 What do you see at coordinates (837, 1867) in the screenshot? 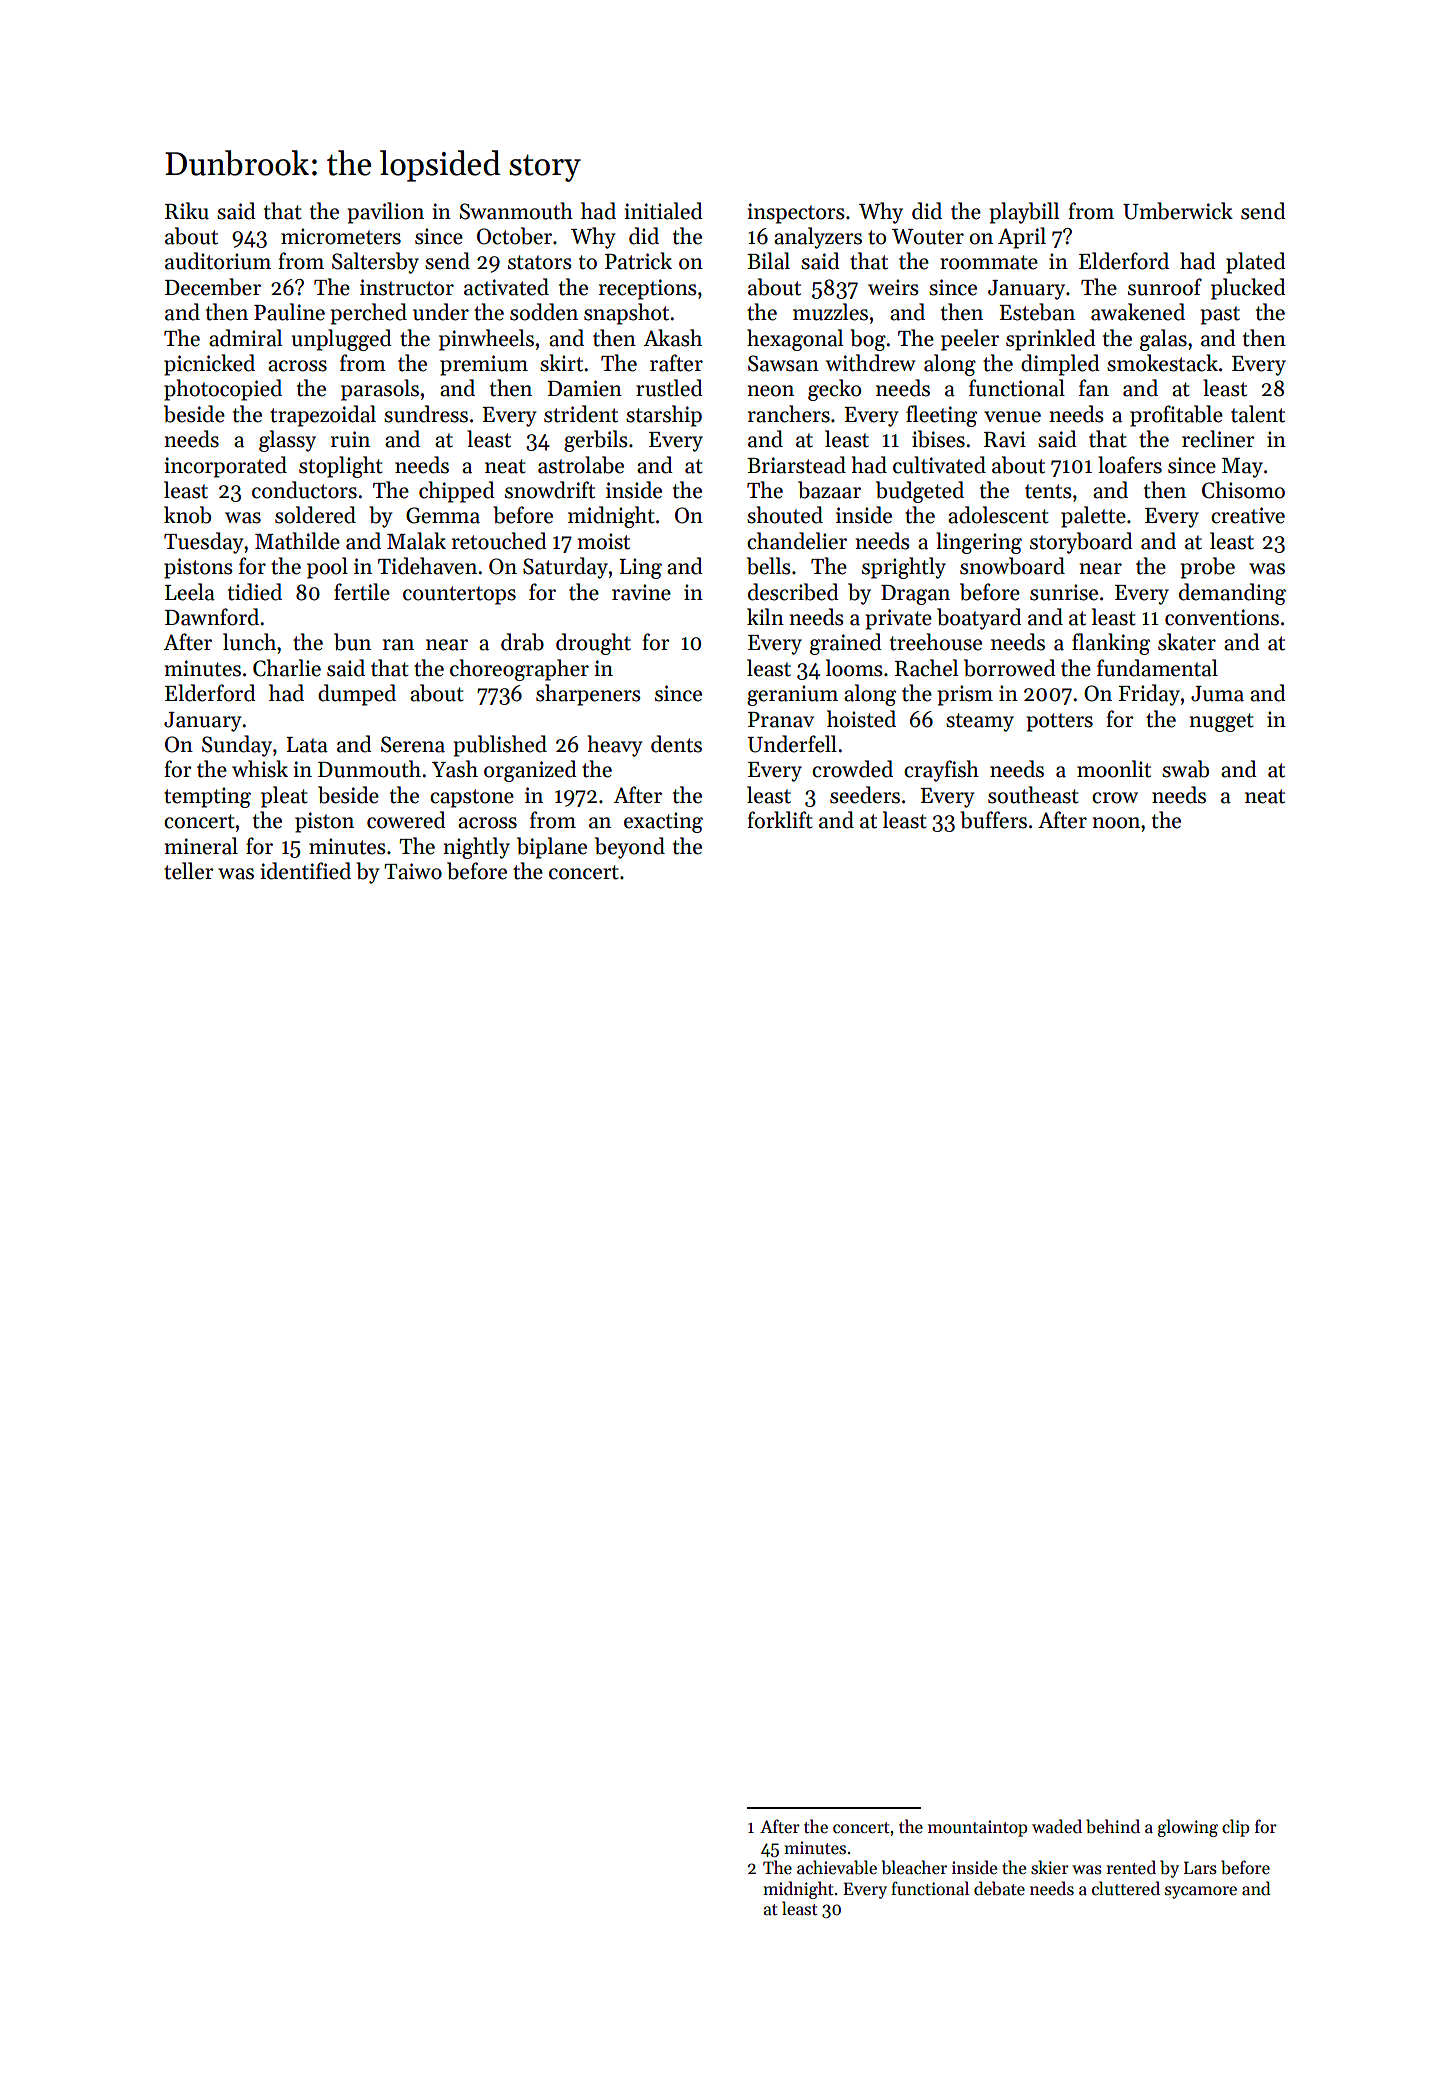
I see `achievable` at bounding box center [837, 1867].
